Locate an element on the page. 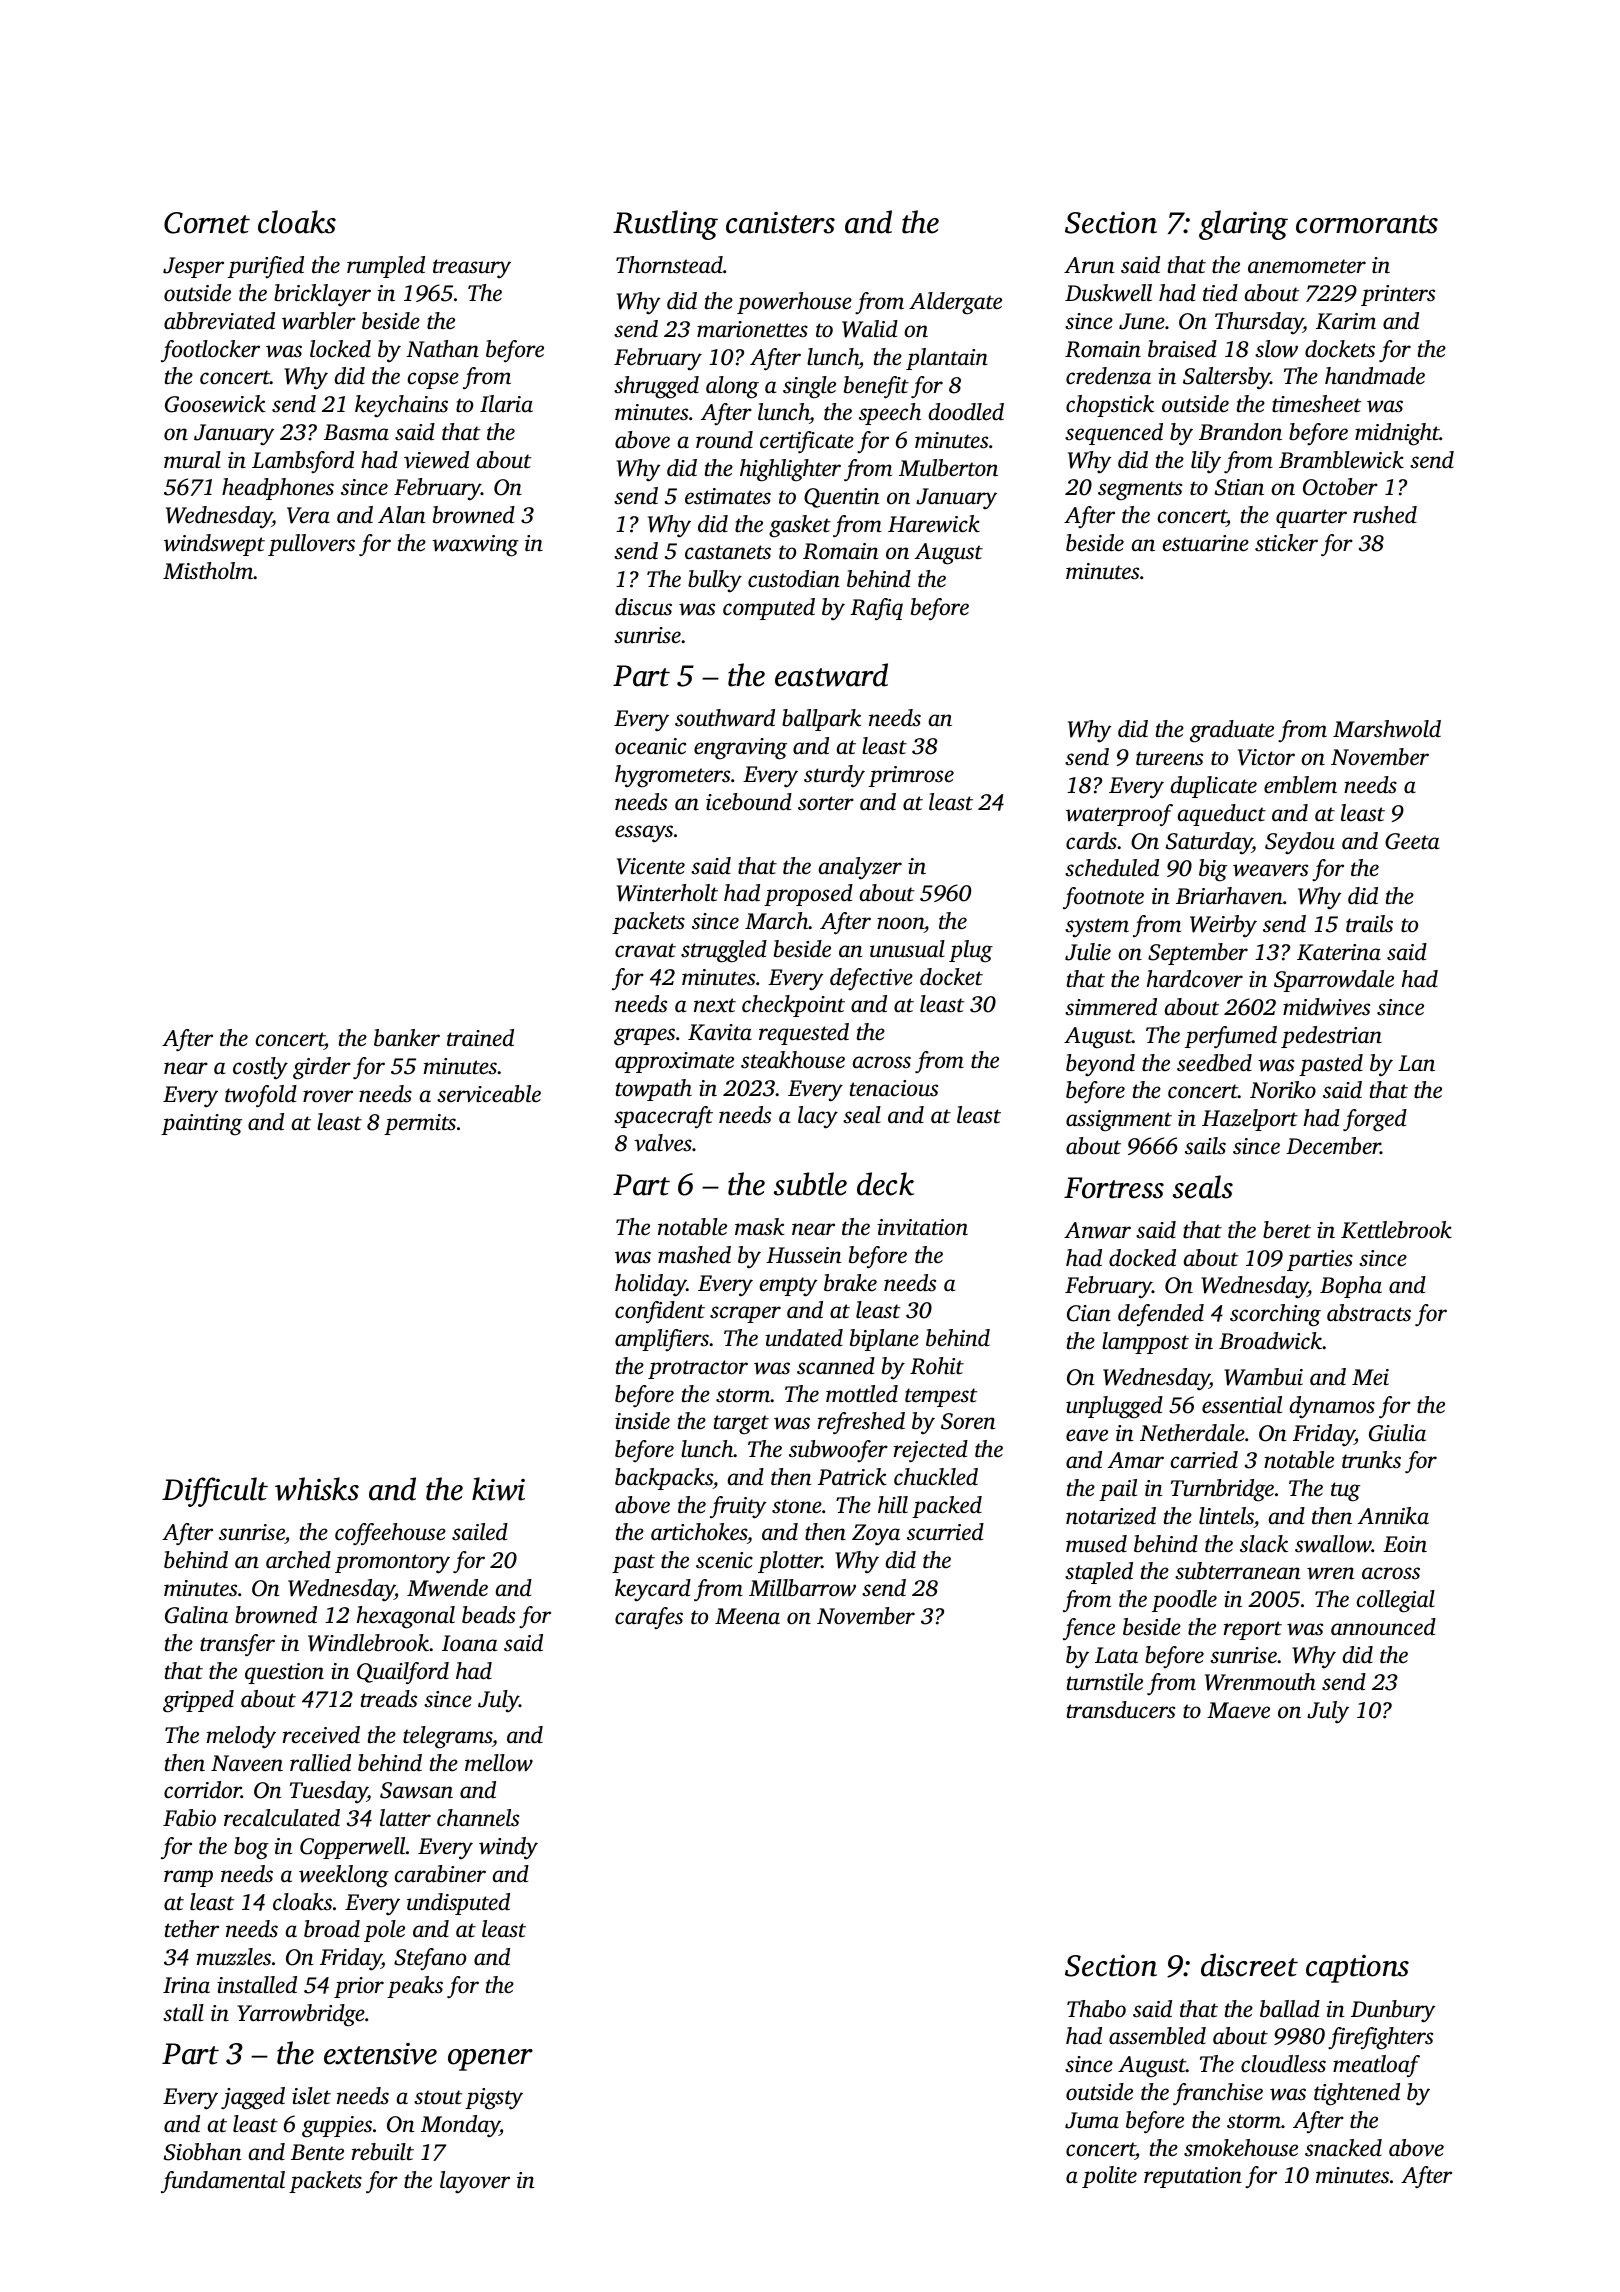  holiday is located at coordinates (651, 1285).
